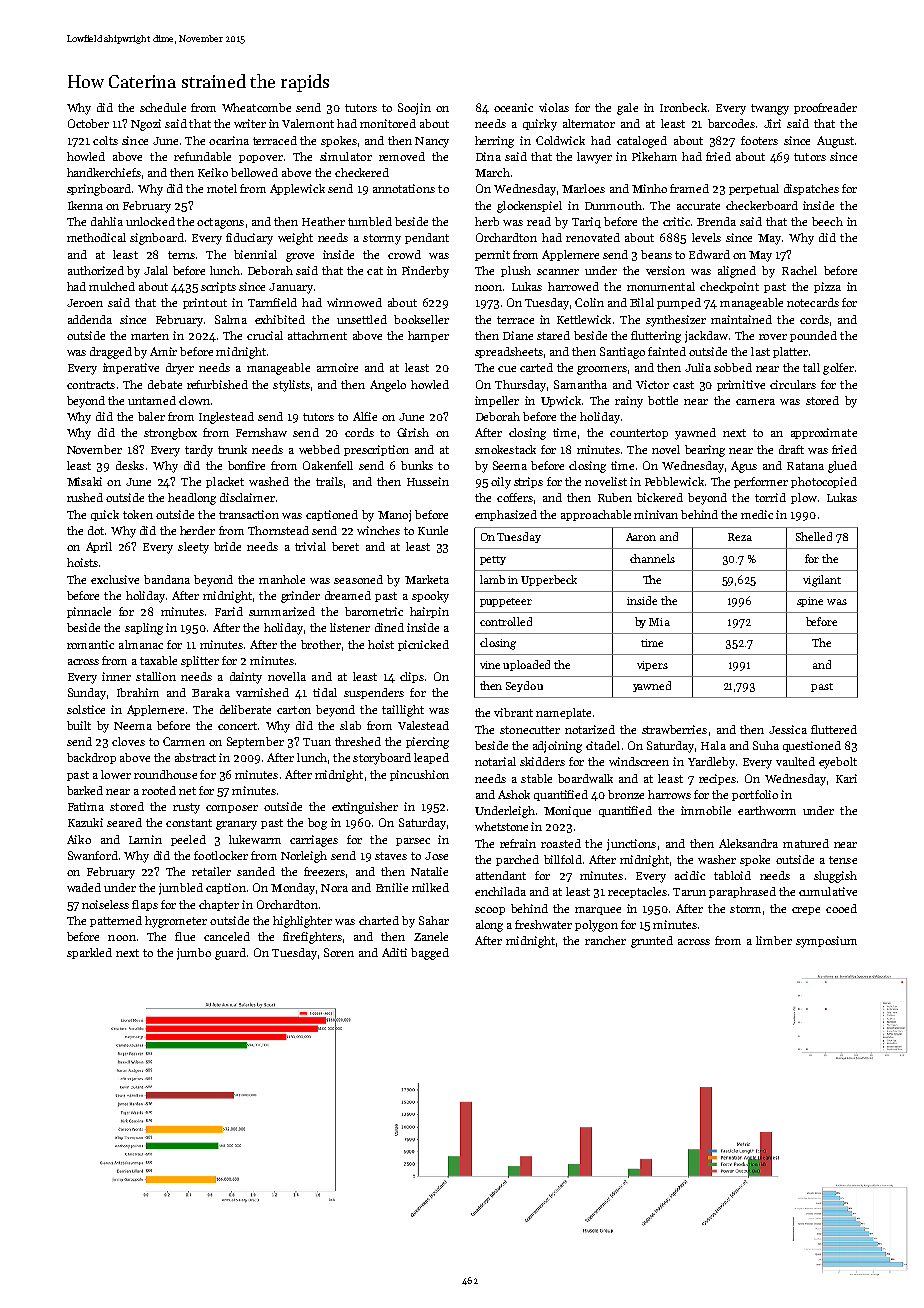  What do you see at coordinates (589, 302) in the document?
I see `Colin` at bounding box center [589, 302].
